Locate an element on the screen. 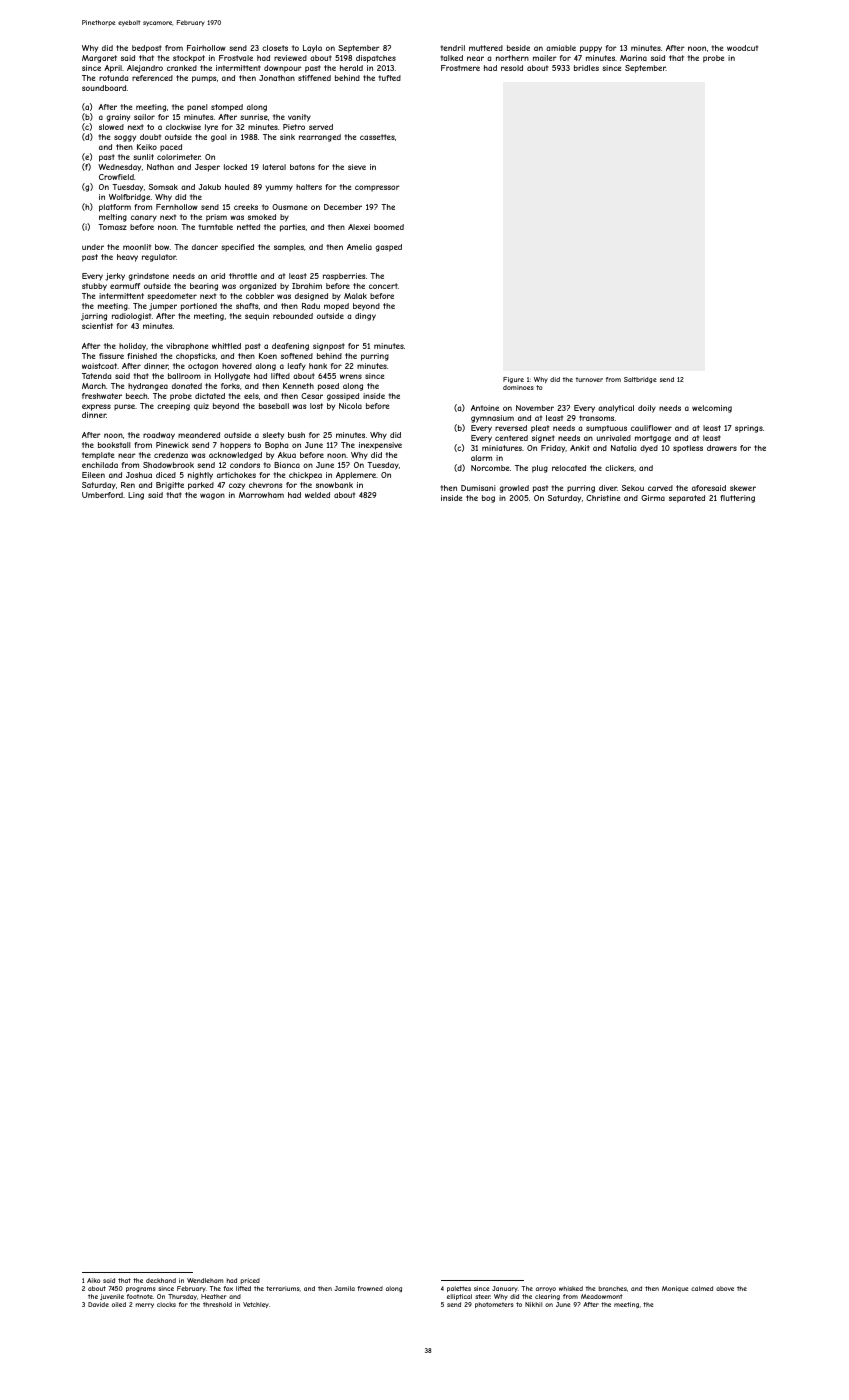  Layla is located at coordinates (312, 49).
